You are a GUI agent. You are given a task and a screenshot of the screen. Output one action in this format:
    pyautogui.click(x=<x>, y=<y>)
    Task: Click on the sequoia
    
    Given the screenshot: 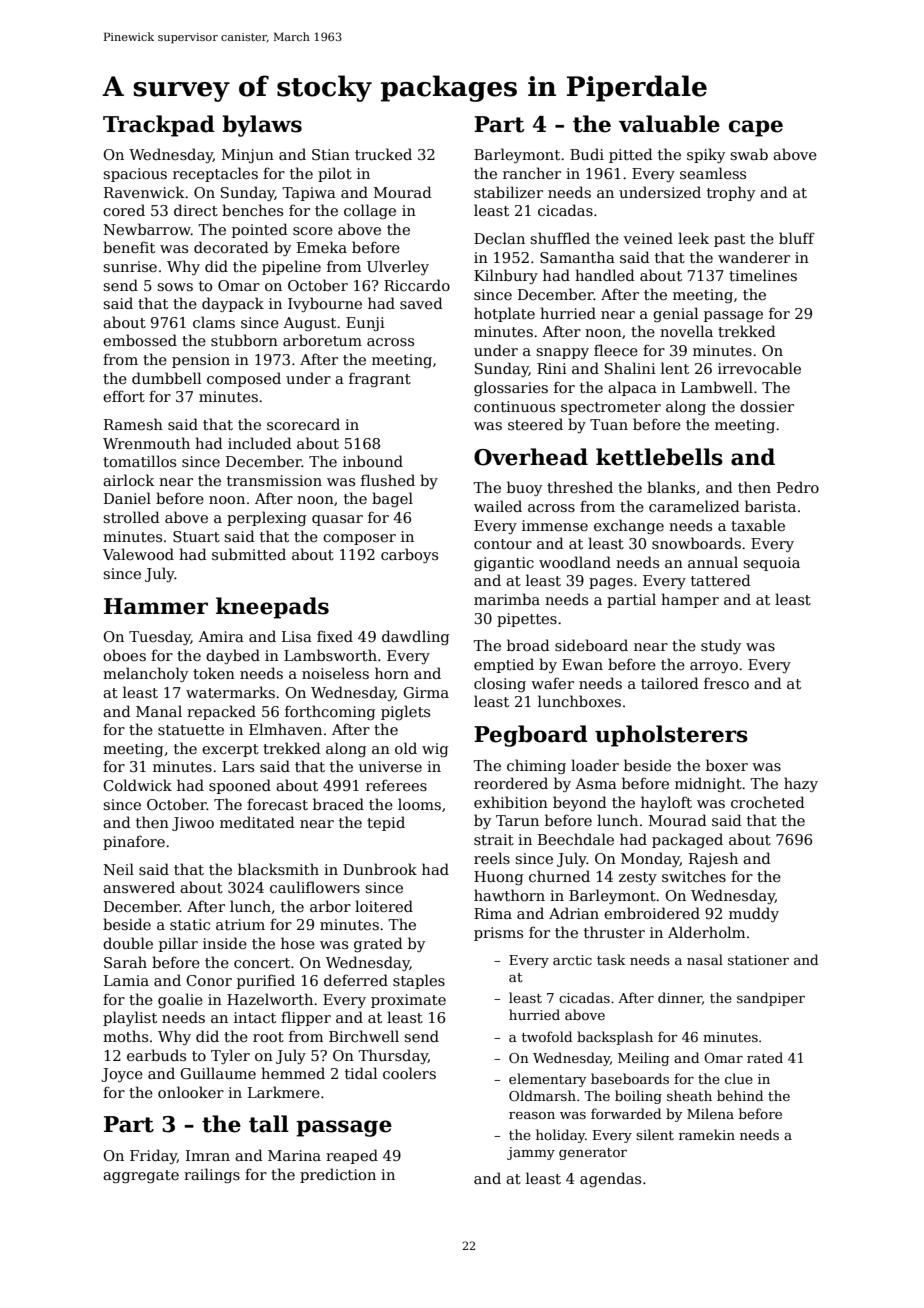 What is the action you would take?
    pyautogui.click(x=771, y=564)
